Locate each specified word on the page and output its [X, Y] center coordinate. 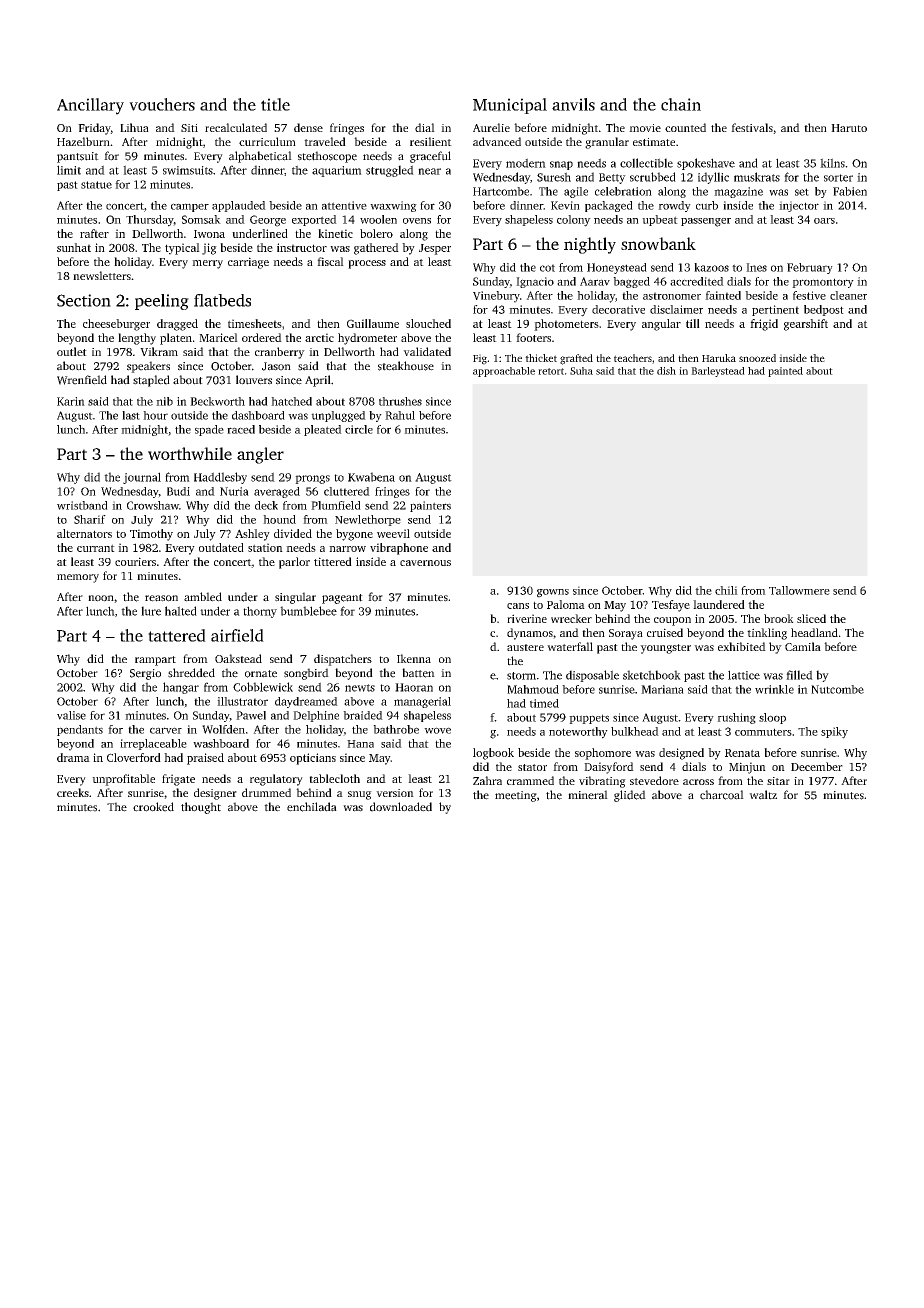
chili [726, 590]
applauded [239, 206]
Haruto [849, 128]
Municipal [510, 106]
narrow [347, 549]
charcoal [722, 795]
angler [260, 455]
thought [201, 808]
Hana [360, 744]
